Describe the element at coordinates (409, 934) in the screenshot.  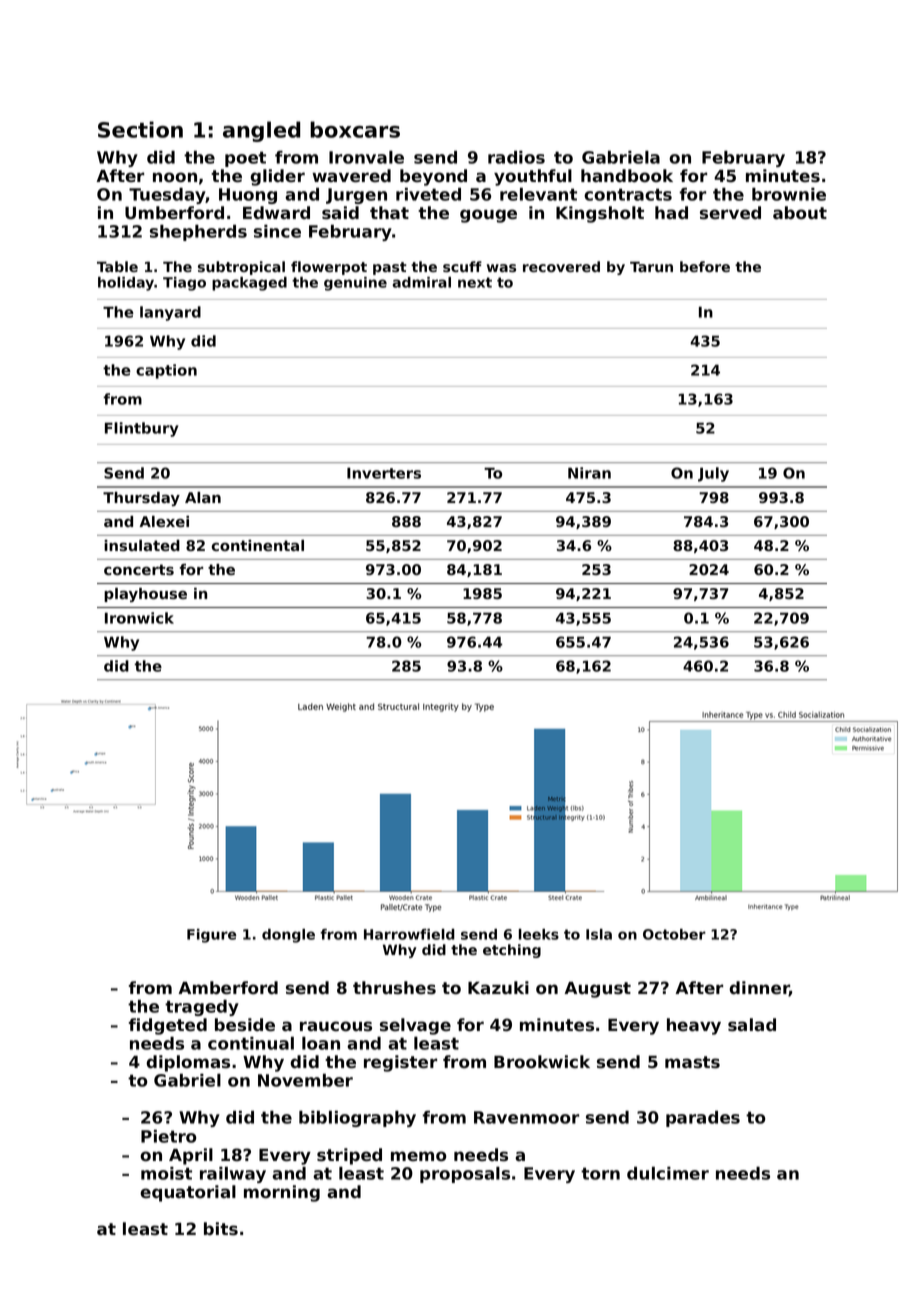
I see `Harrowfield` at that location.
